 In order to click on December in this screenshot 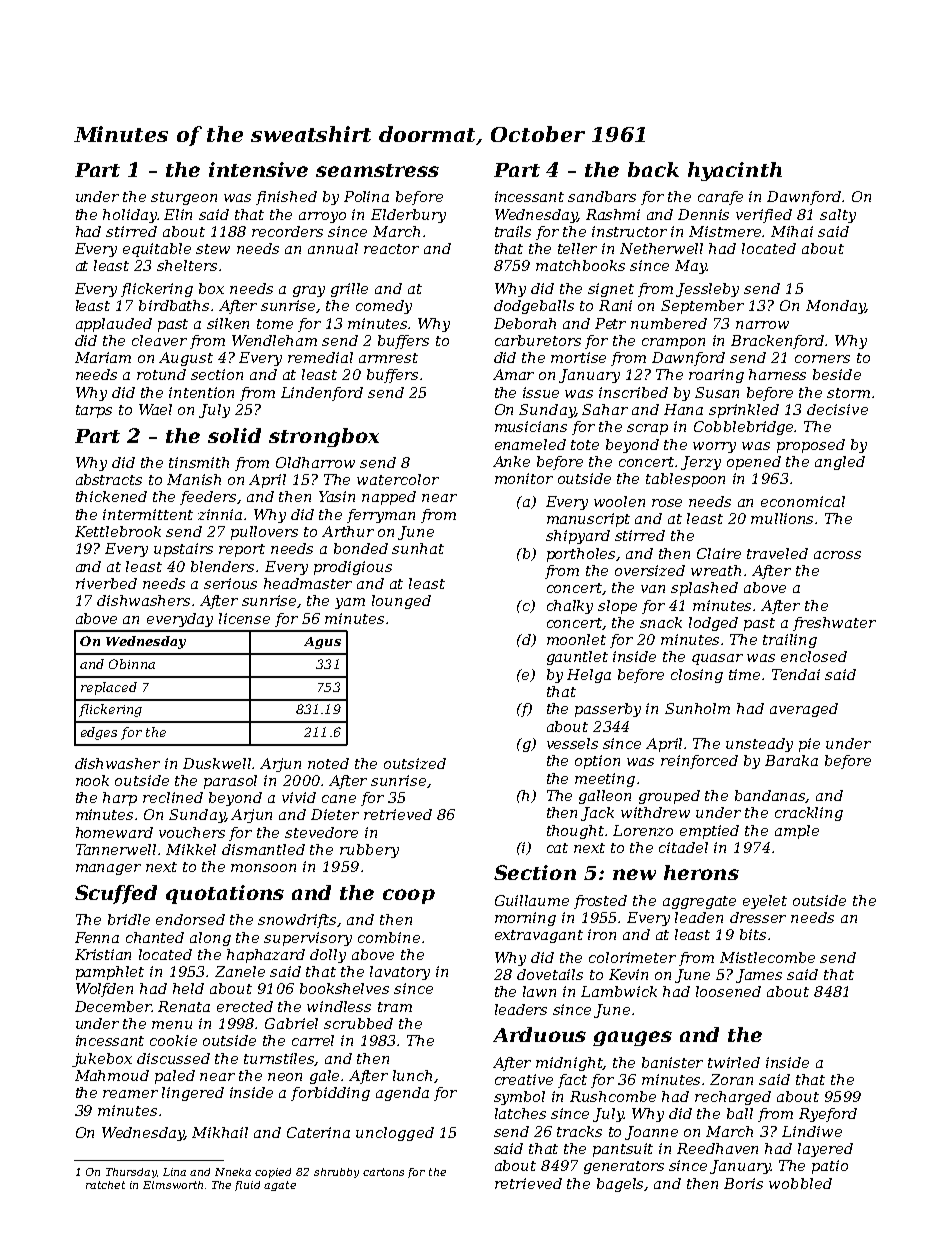, I will do `click(113, 1006)`.
